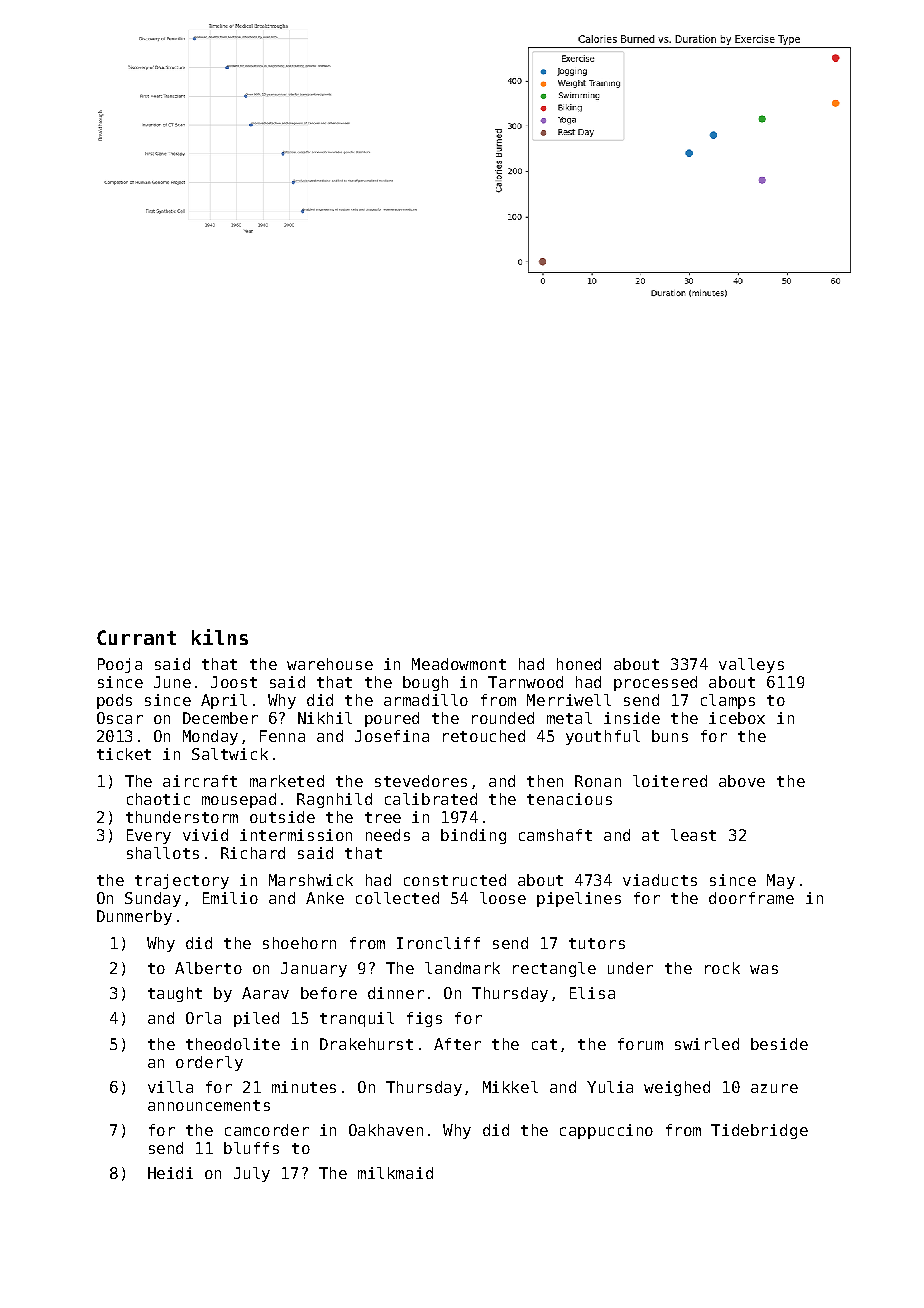 This image has height=1308, width=924. I want to click on viaducts, so click(660, 880).
